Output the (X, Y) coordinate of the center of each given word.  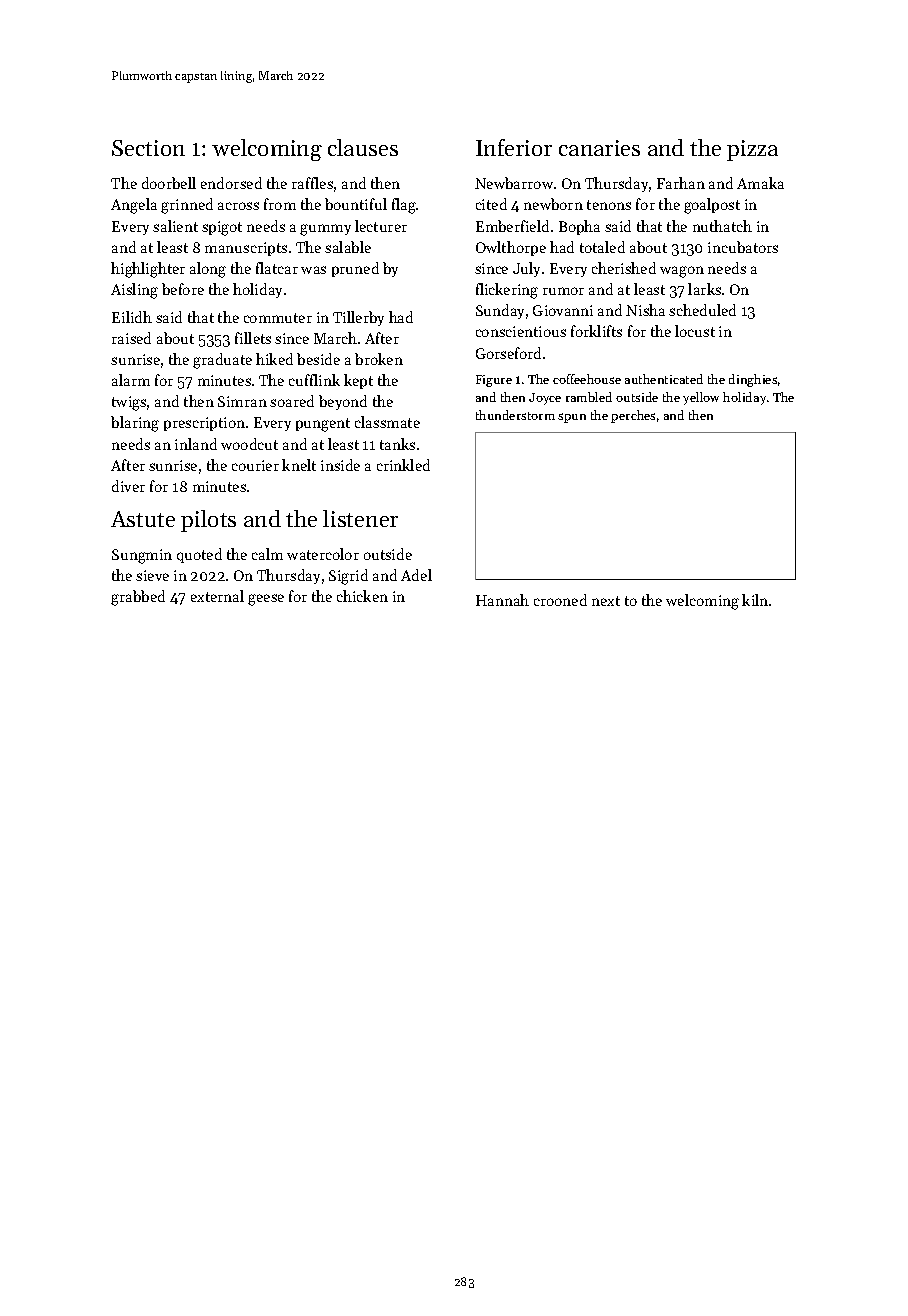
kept (358, 381)
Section (148, 148)
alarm (131, 380)
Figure (494, 381)
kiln (755, 600)
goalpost (712, 206)
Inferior (514, 147)
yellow (701, 398)
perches (633, 416)
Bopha (579, 227)
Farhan (681, 183)
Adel (416, 575)
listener (360, 518)
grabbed (138, 598)
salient (175, 226)
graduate (222, 361)
